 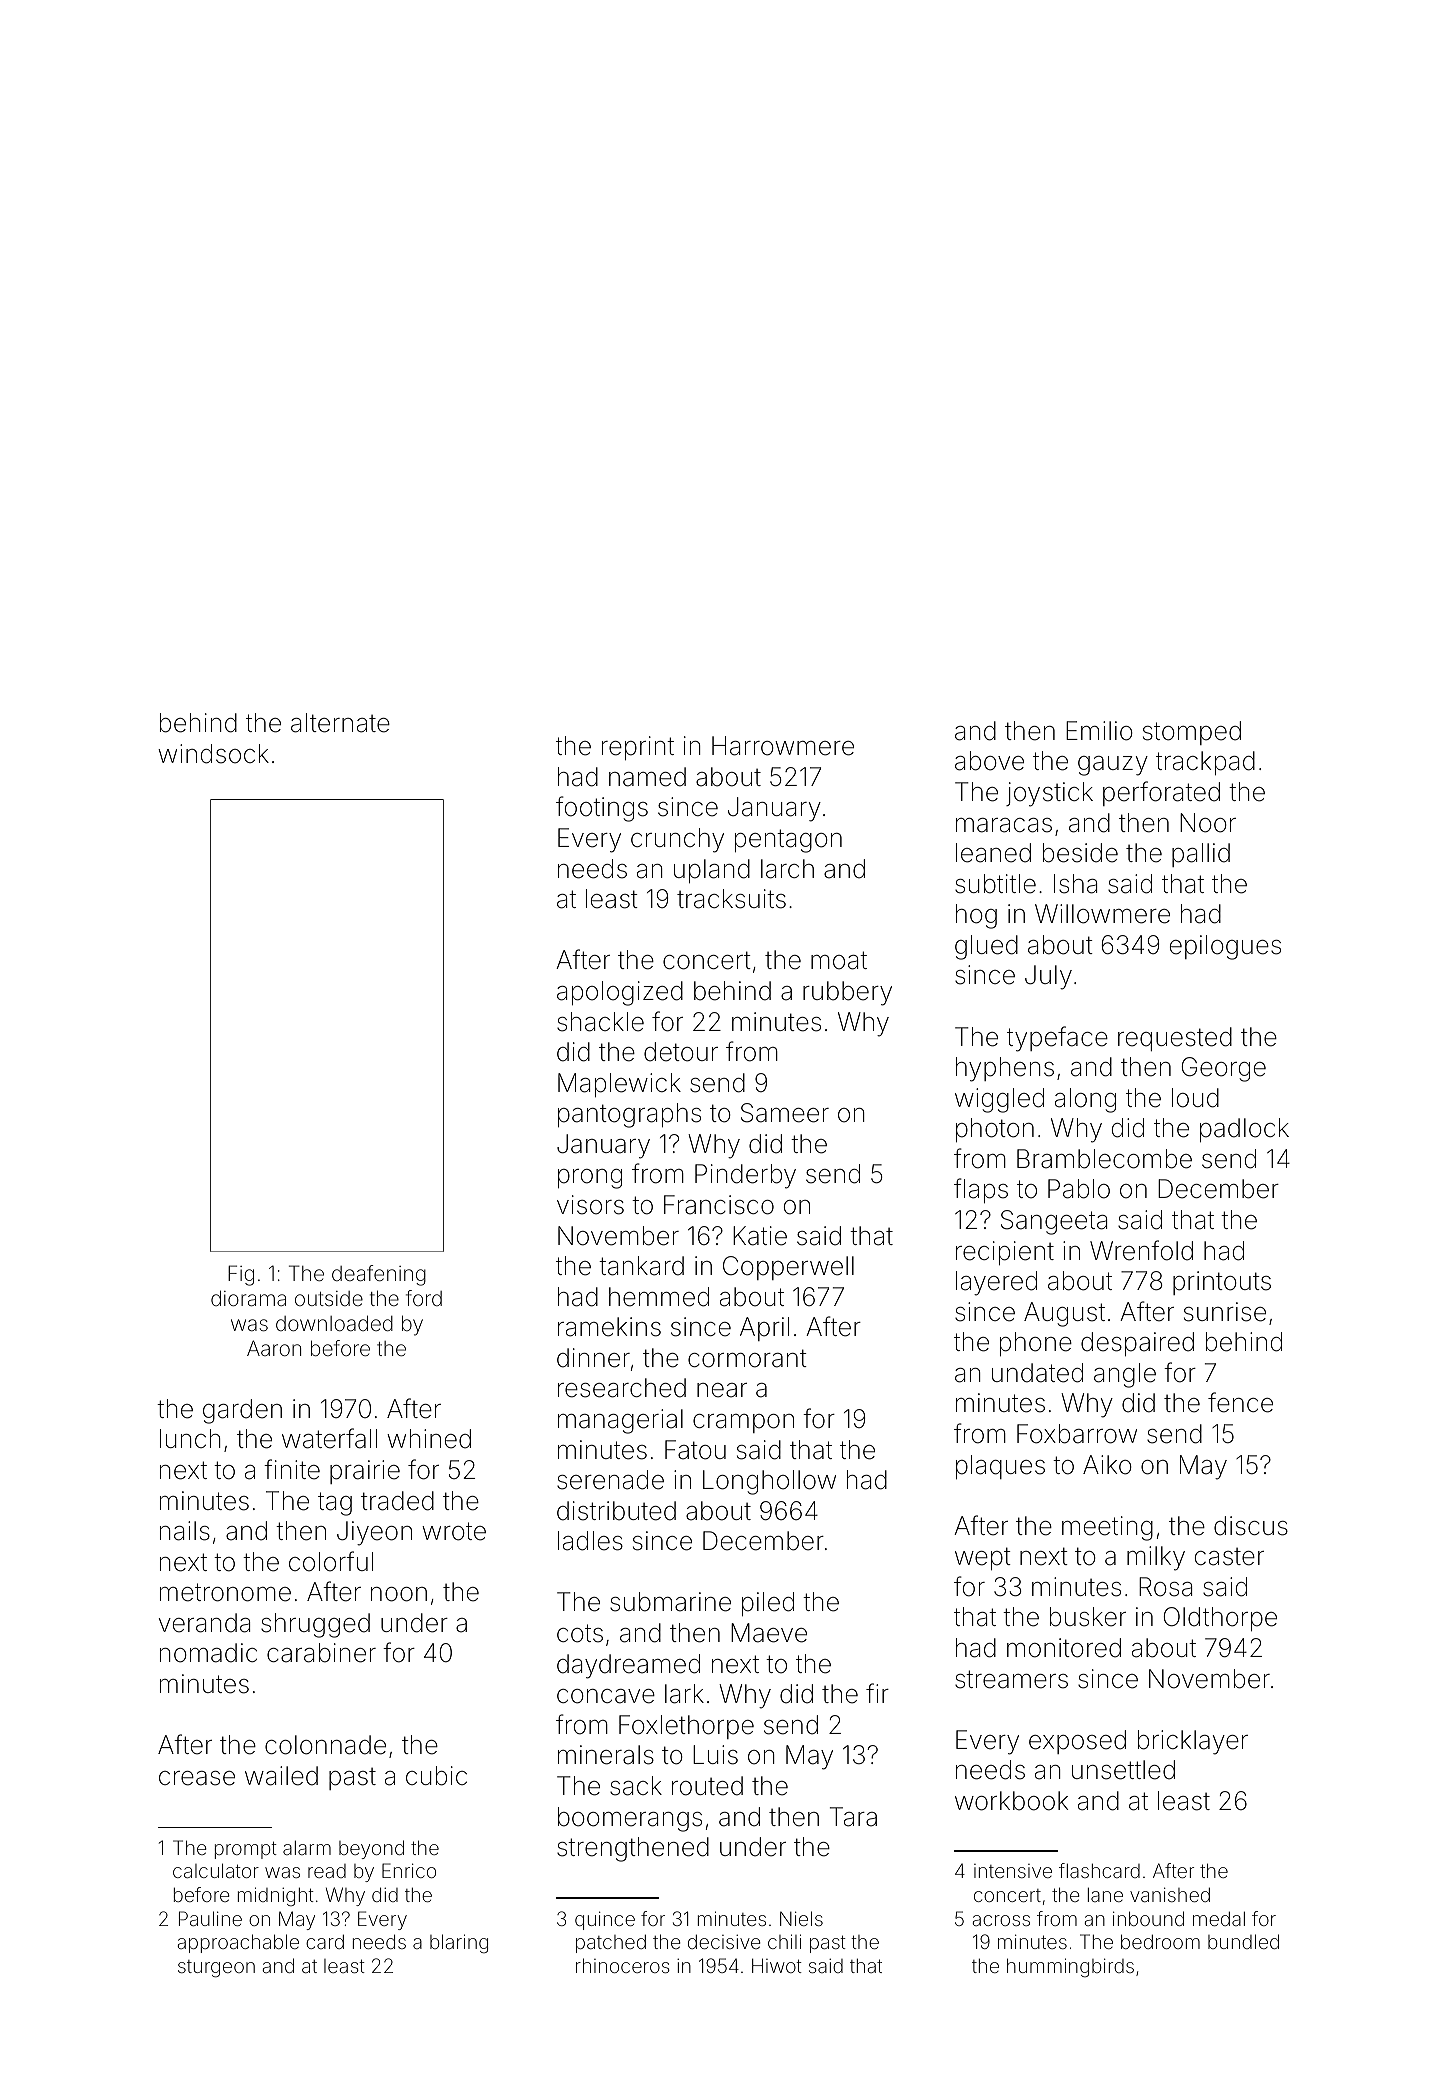 I want to click on deafening, so click(x=379, y=1275).
